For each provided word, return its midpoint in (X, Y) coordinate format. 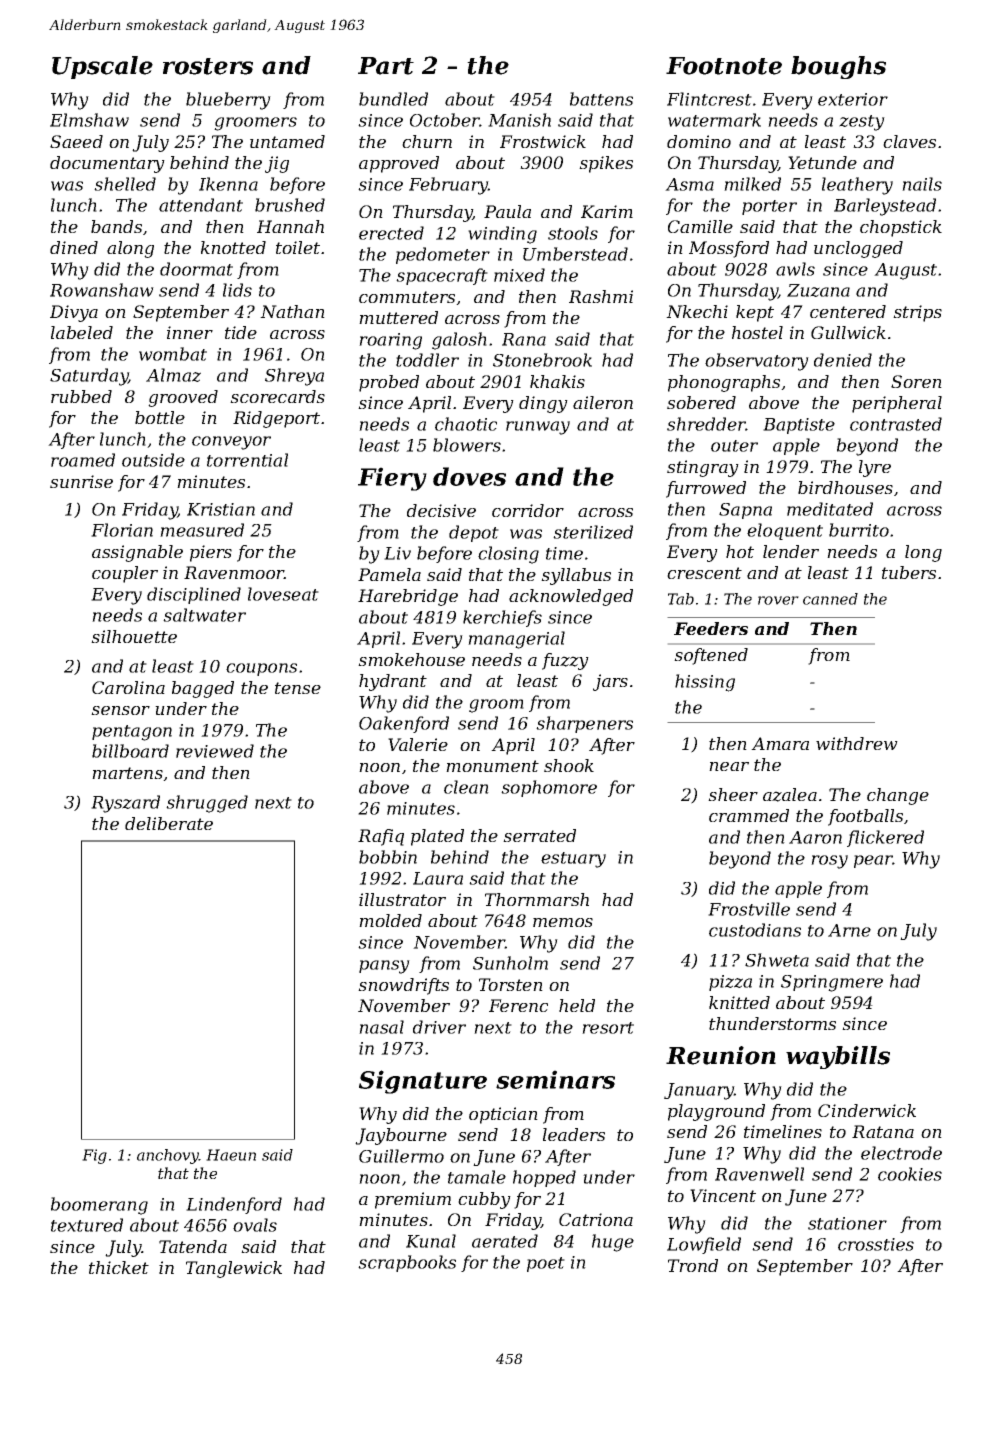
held (577, 1005)
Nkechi (697, 311)
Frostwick (543, 141)
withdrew (857, 743)
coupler (125, 574)
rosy (829, 862)
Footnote (724, 66)
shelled (125, 184)
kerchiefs (502, 618)
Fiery (392, 479)
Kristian (221, 509)
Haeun (231, 1155)
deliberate (169, 823)
